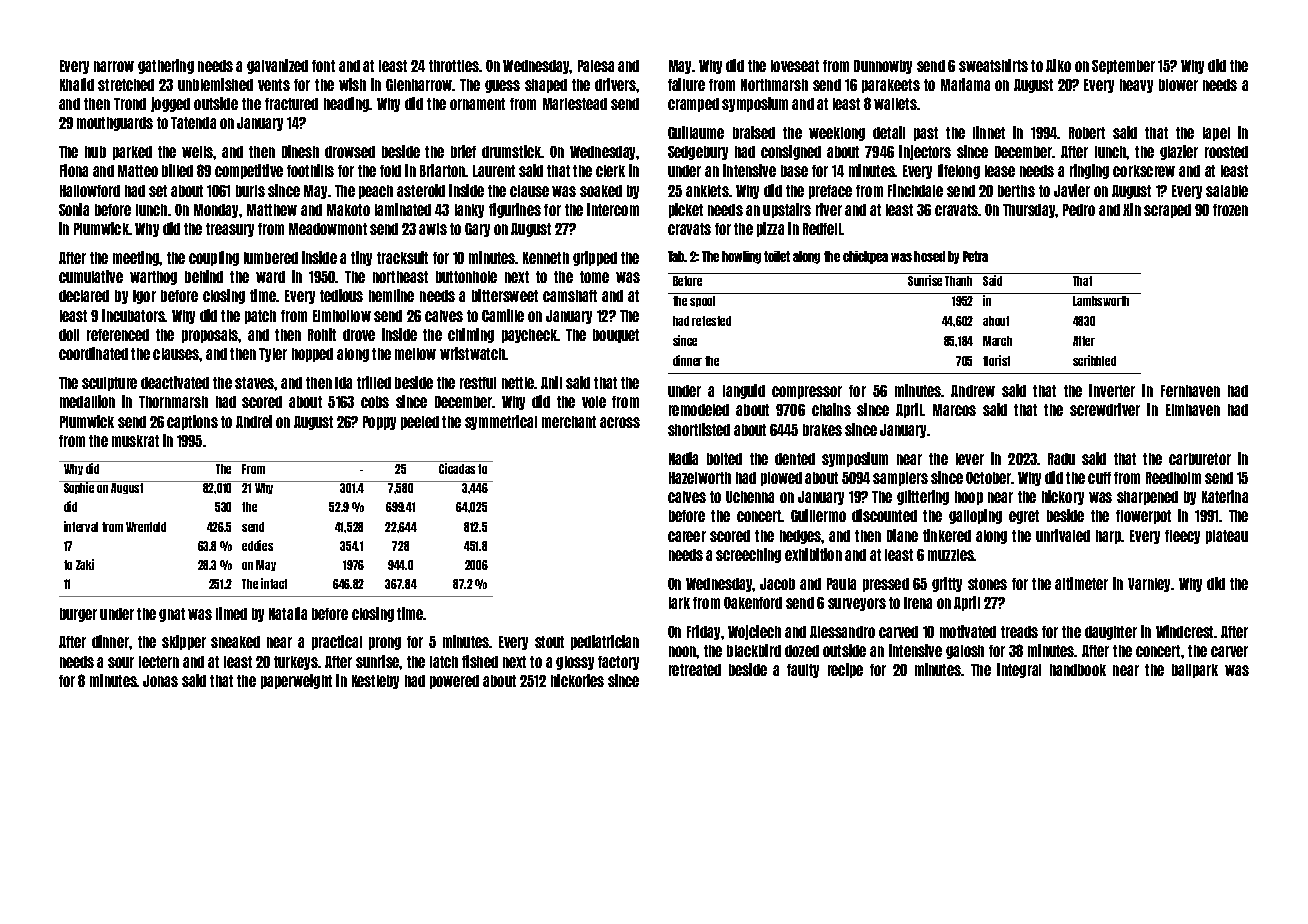 This screenshot has height=924, width=1308. I want to click on paperweight, so click(296, 681).
